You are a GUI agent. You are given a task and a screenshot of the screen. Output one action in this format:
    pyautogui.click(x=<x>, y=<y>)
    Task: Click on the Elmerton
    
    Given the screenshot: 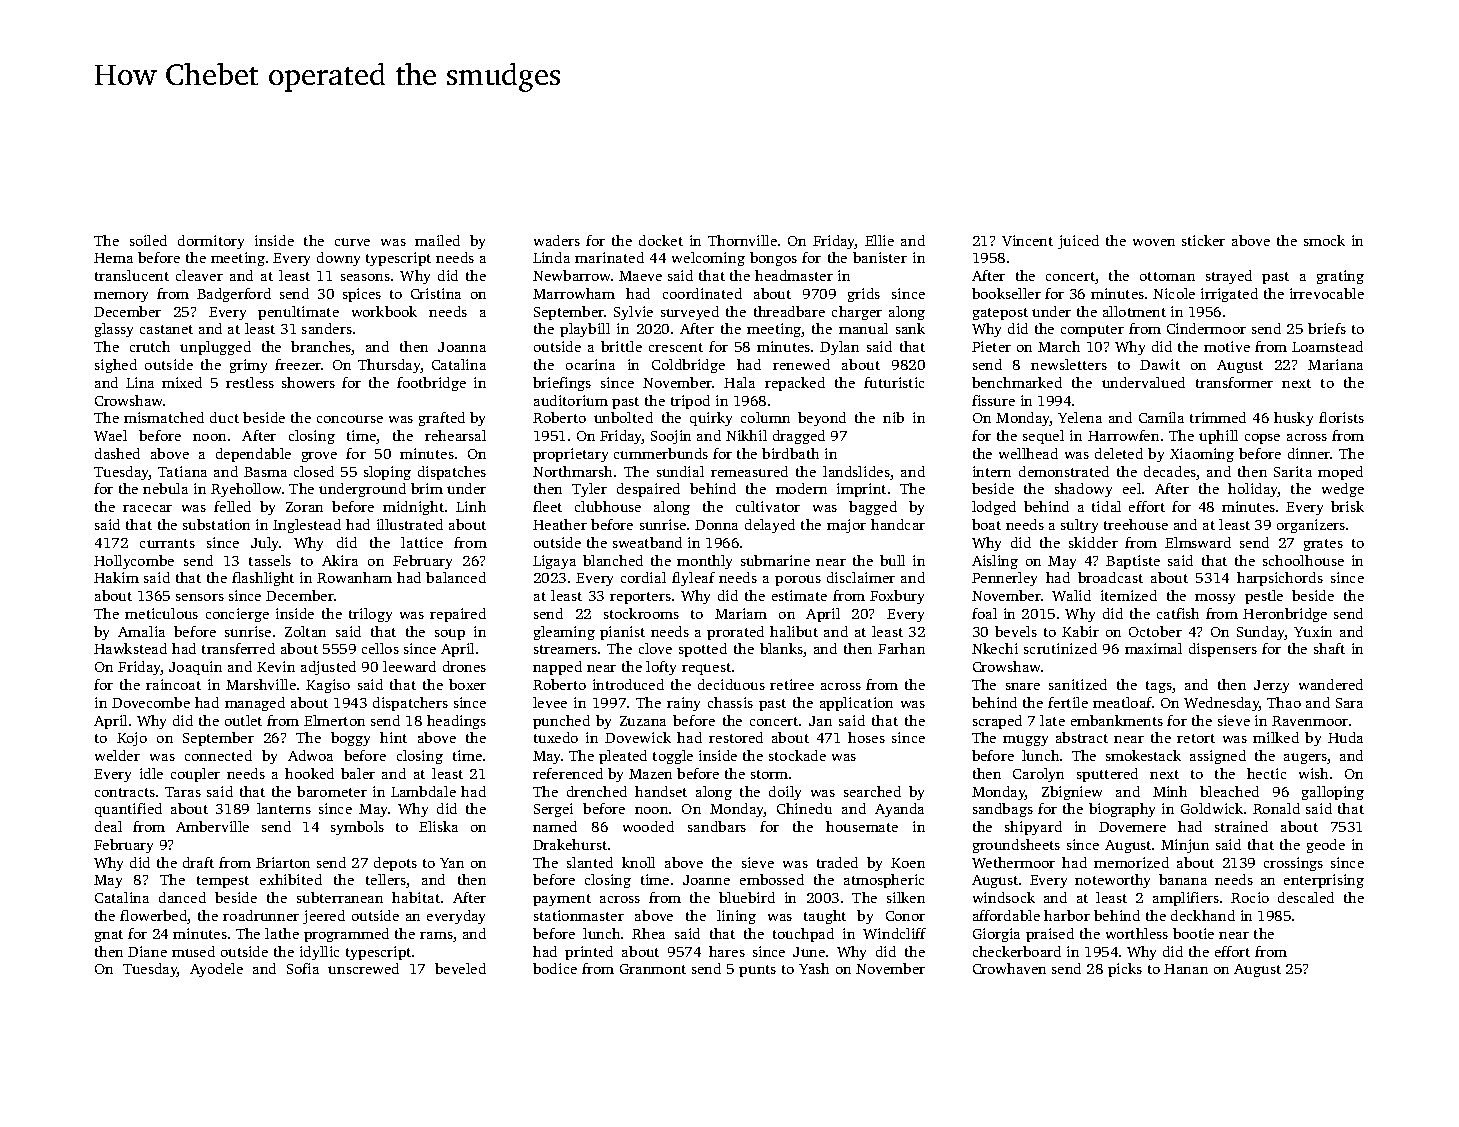 What is the action you would take?
    pyautogui.click(x=334, y=720)
